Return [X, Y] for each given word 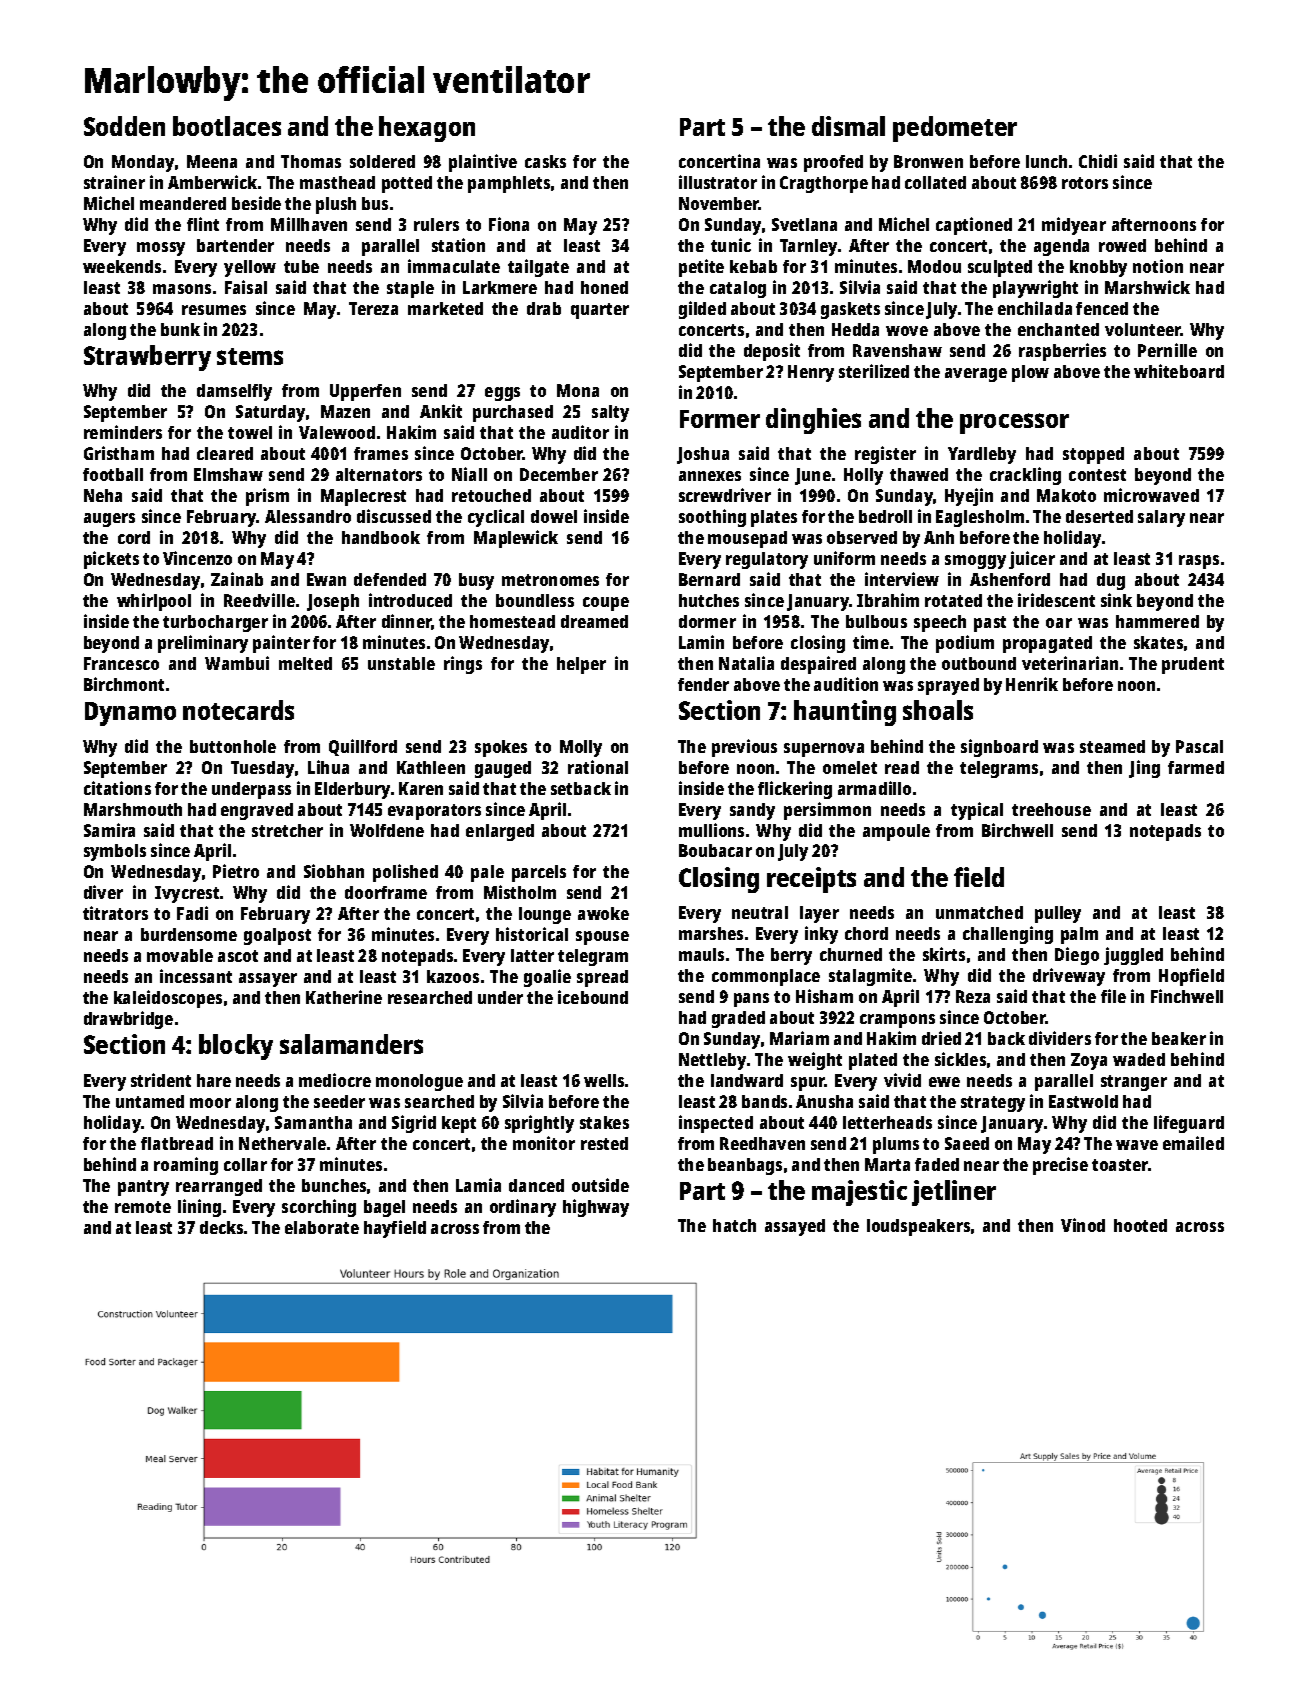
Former [720, 419]
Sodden [124, 126]
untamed [150, 1101]
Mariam [799, 1038]
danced [536, 1185]
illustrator [718, 182]
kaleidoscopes [168, 999]
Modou [934, 266]
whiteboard [1179, 371]
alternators [379, 474]
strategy [993, 1104]
